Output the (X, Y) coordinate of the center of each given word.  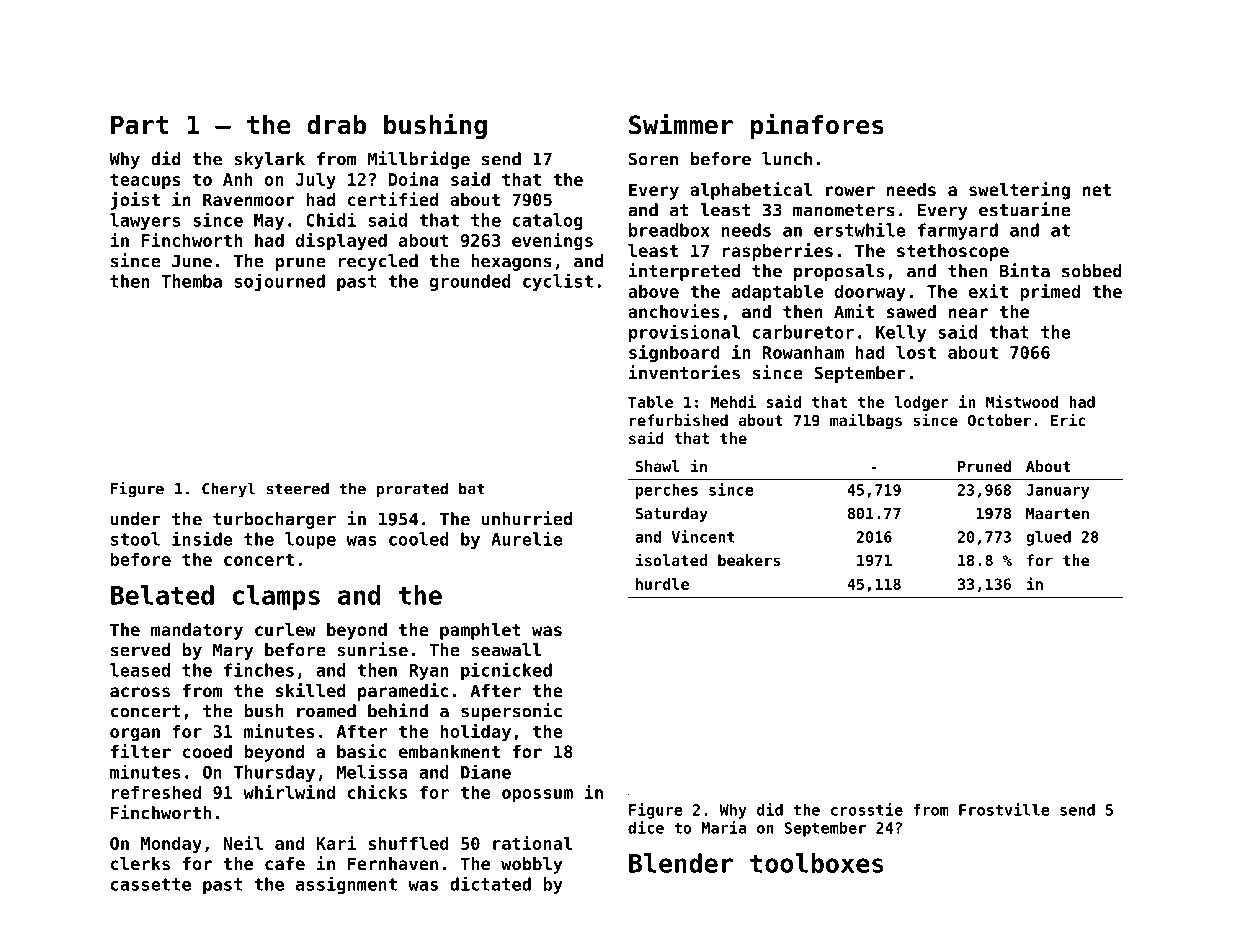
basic (362, 751)
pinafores (817, 126)
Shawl (657, 466)
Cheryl (228, 490)
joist (135, 201)
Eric (1068, 419)
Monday (171, 845)
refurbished (679, 419)
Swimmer (681, 124)
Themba (191, 281)
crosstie (867, 809)
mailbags (866, 421)
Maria (724, 827)
